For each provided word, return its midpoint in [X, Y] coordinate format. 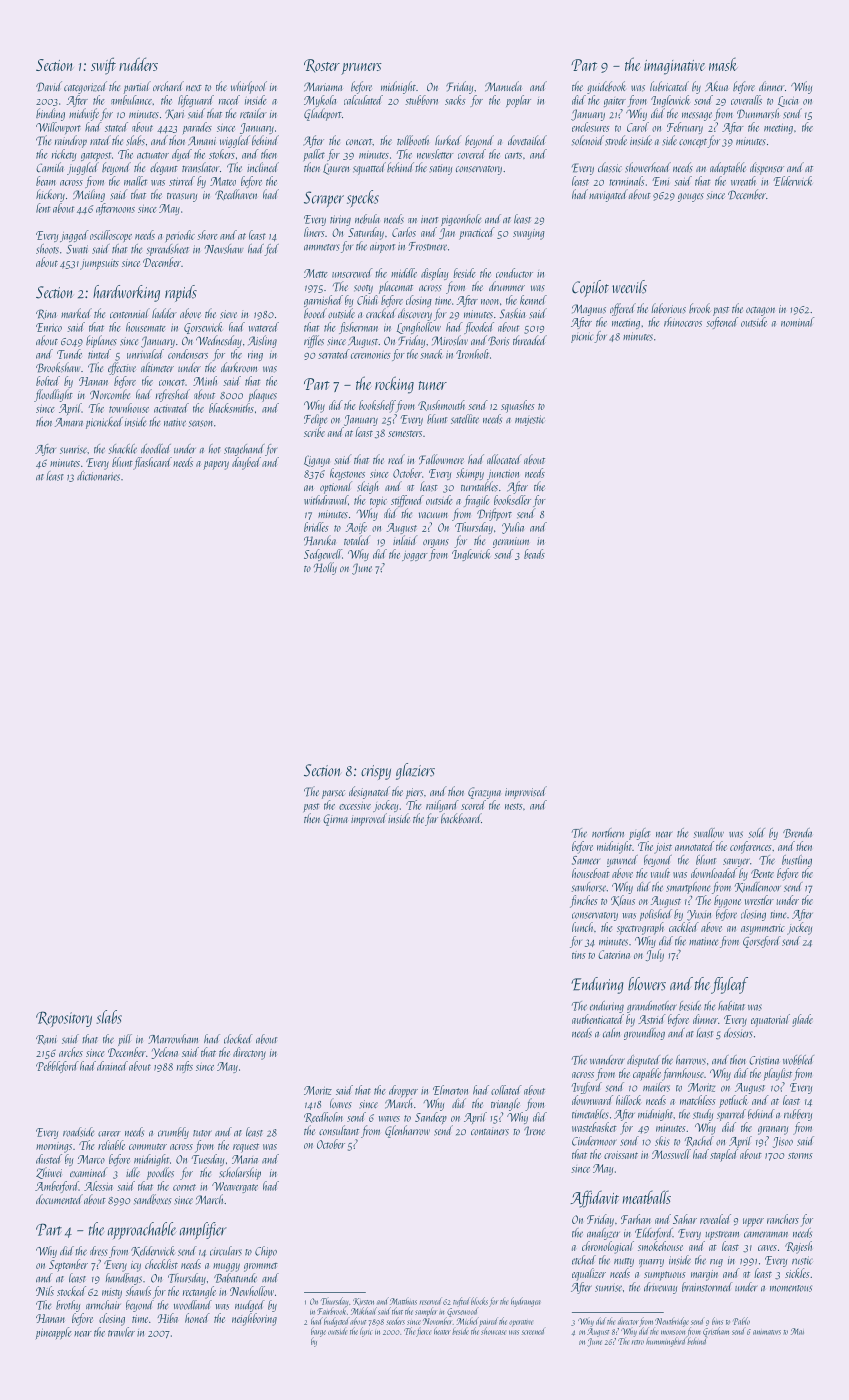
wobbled [798, 1060]
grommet [261, 1267]
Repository [64, 1019]
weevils [629, 287]
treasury [182, 197]
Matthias [403, 1301]
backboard [460, 818]
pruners [361, 69]
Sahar [685, 1219]
